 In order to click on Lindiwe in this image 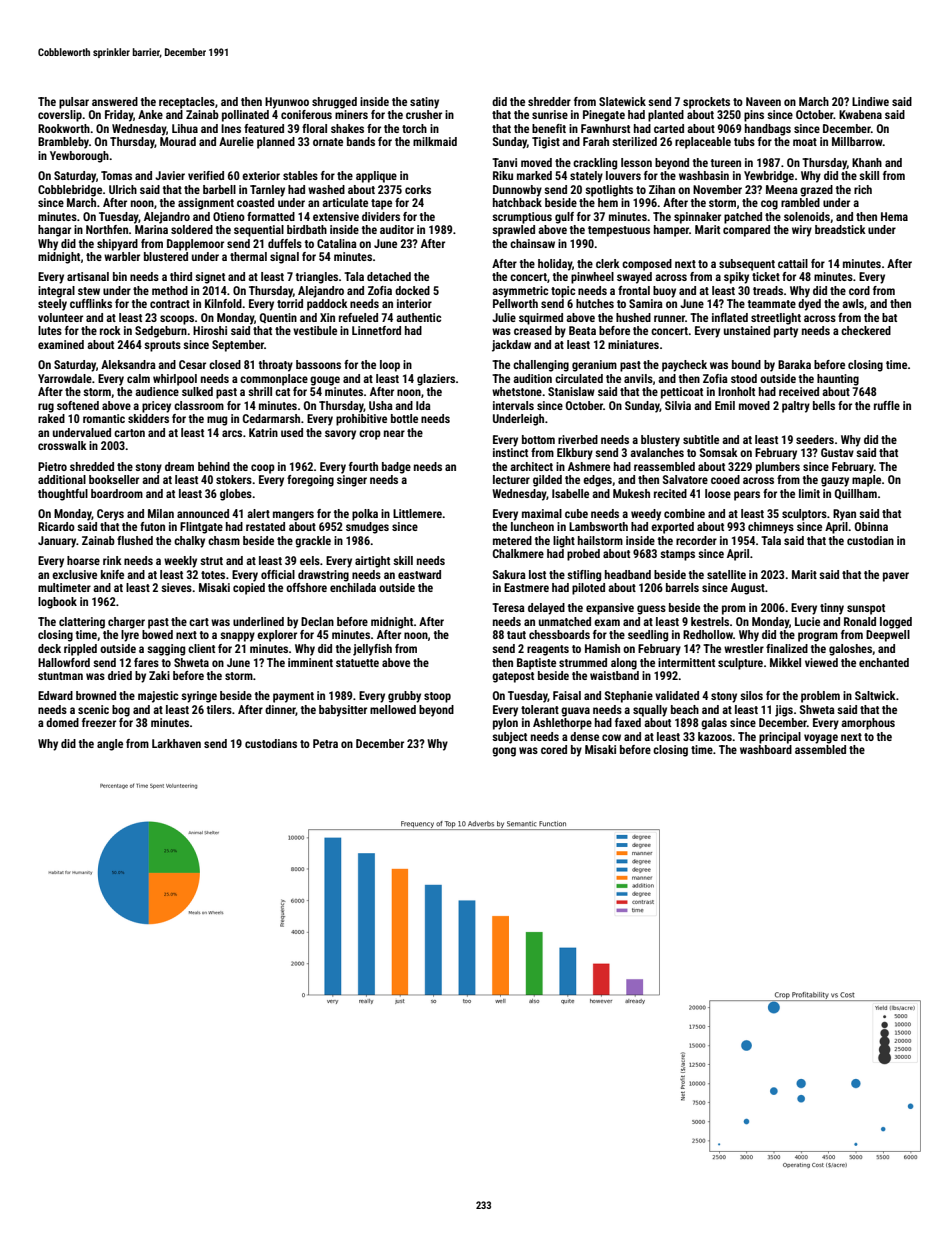, I will do `click(870, 101)`.
